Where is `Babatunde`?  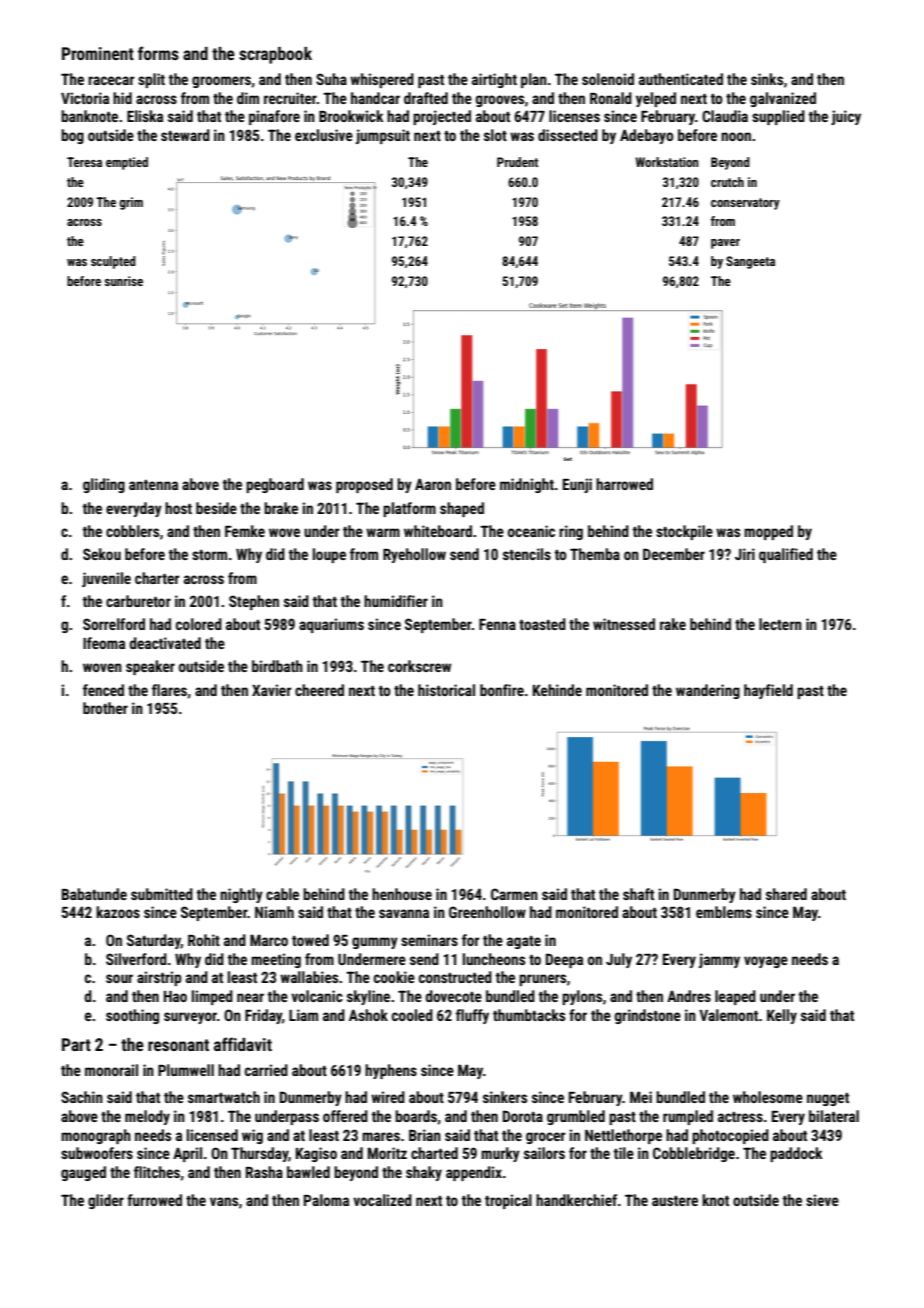
Babatunde is located at coordinates (94, 894).
